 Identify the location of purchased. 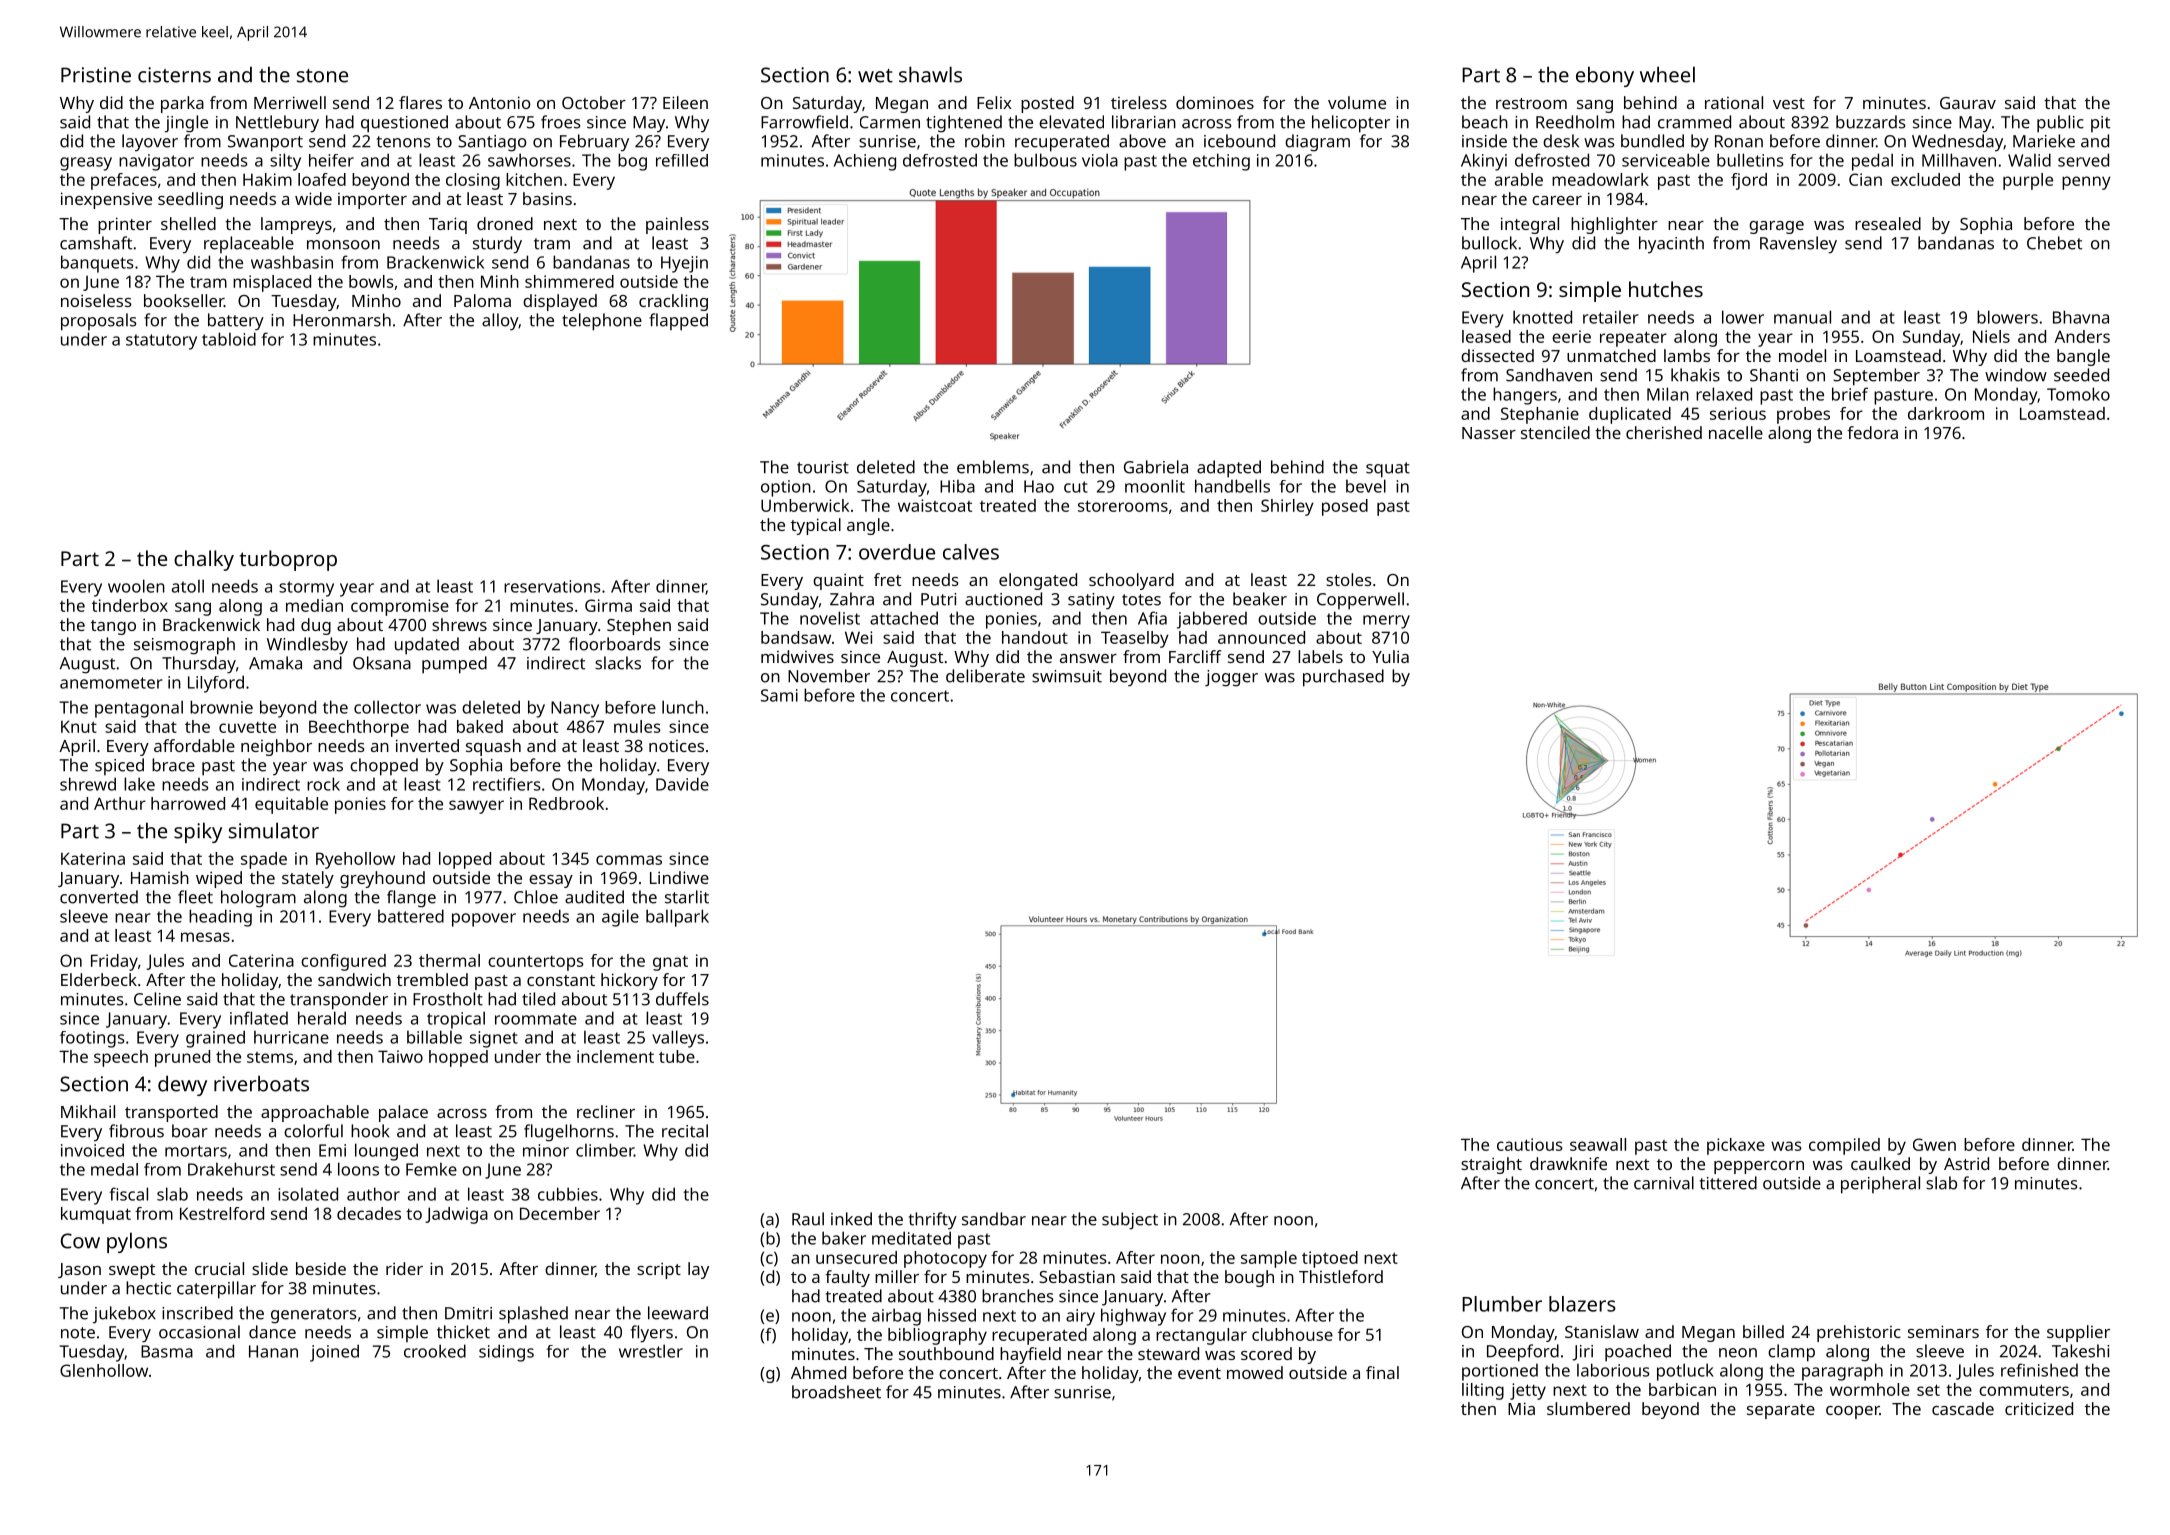
(1343, 678).
